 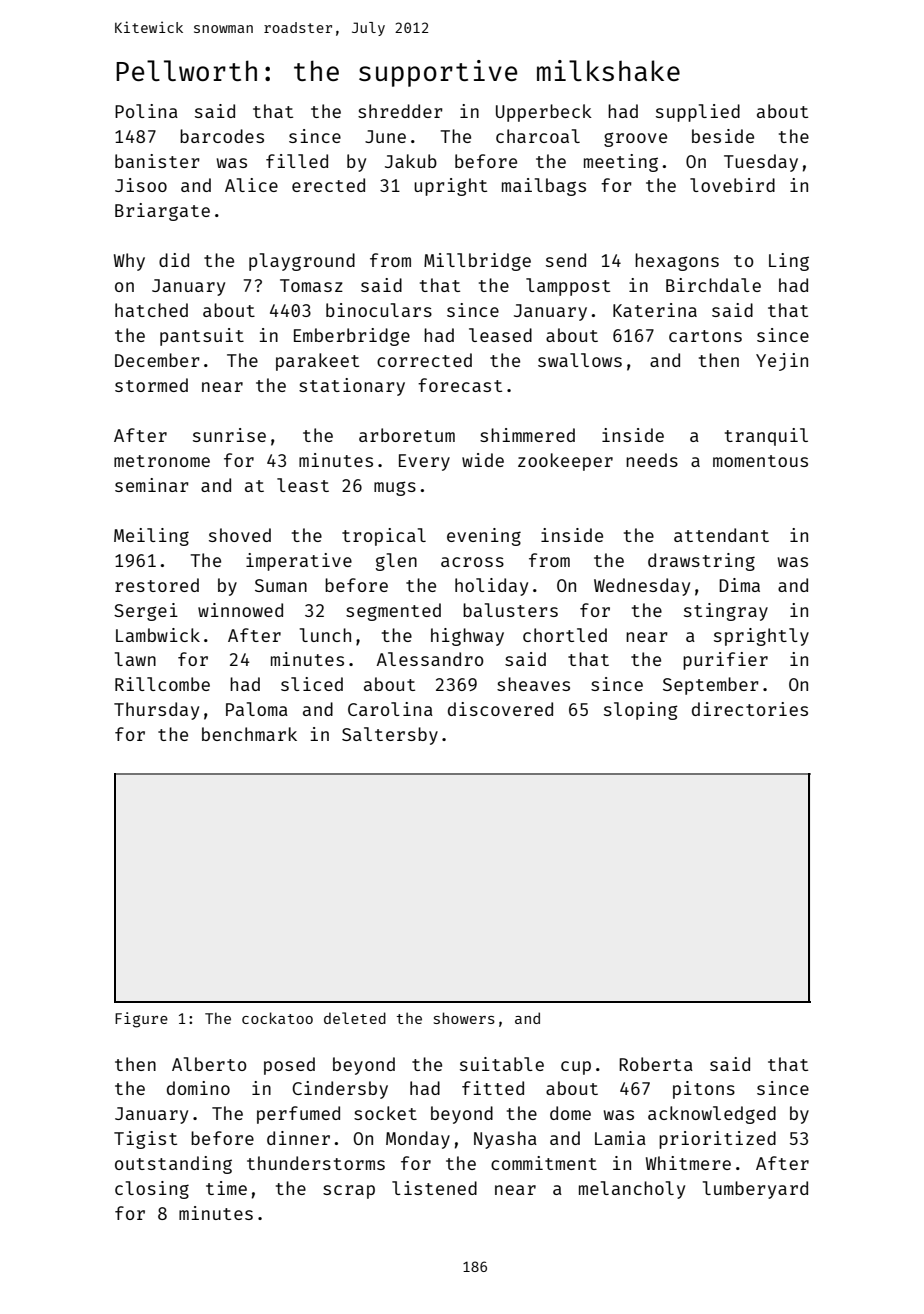 I want to click on highway, so click(x=467, y=637).
